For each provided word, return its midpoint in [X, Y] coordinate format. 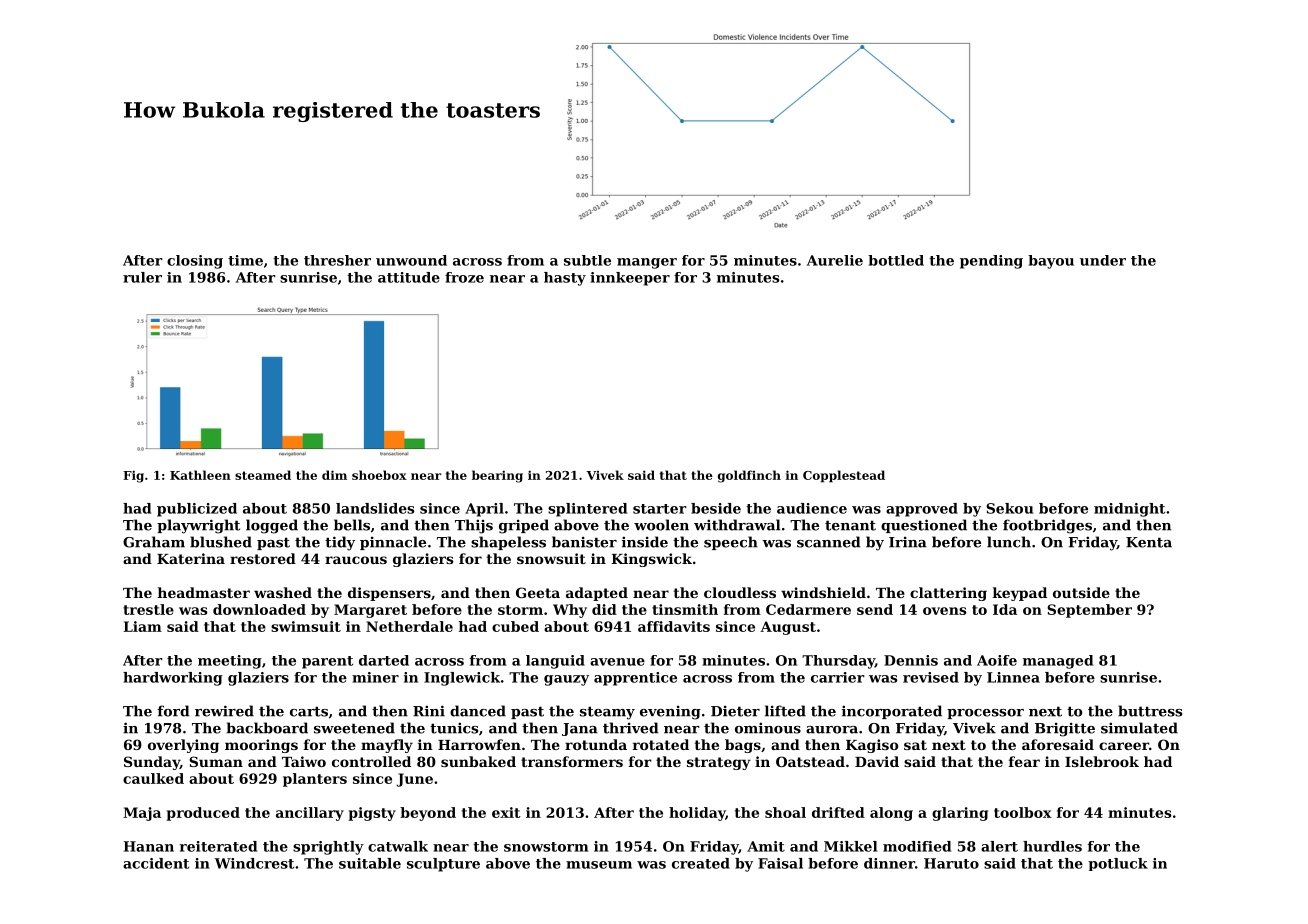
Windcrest [254, 863]
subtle [587, 260]
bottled [896, 260]
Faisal [780, 863]
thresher [337, 260]
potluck [1118, 864]
